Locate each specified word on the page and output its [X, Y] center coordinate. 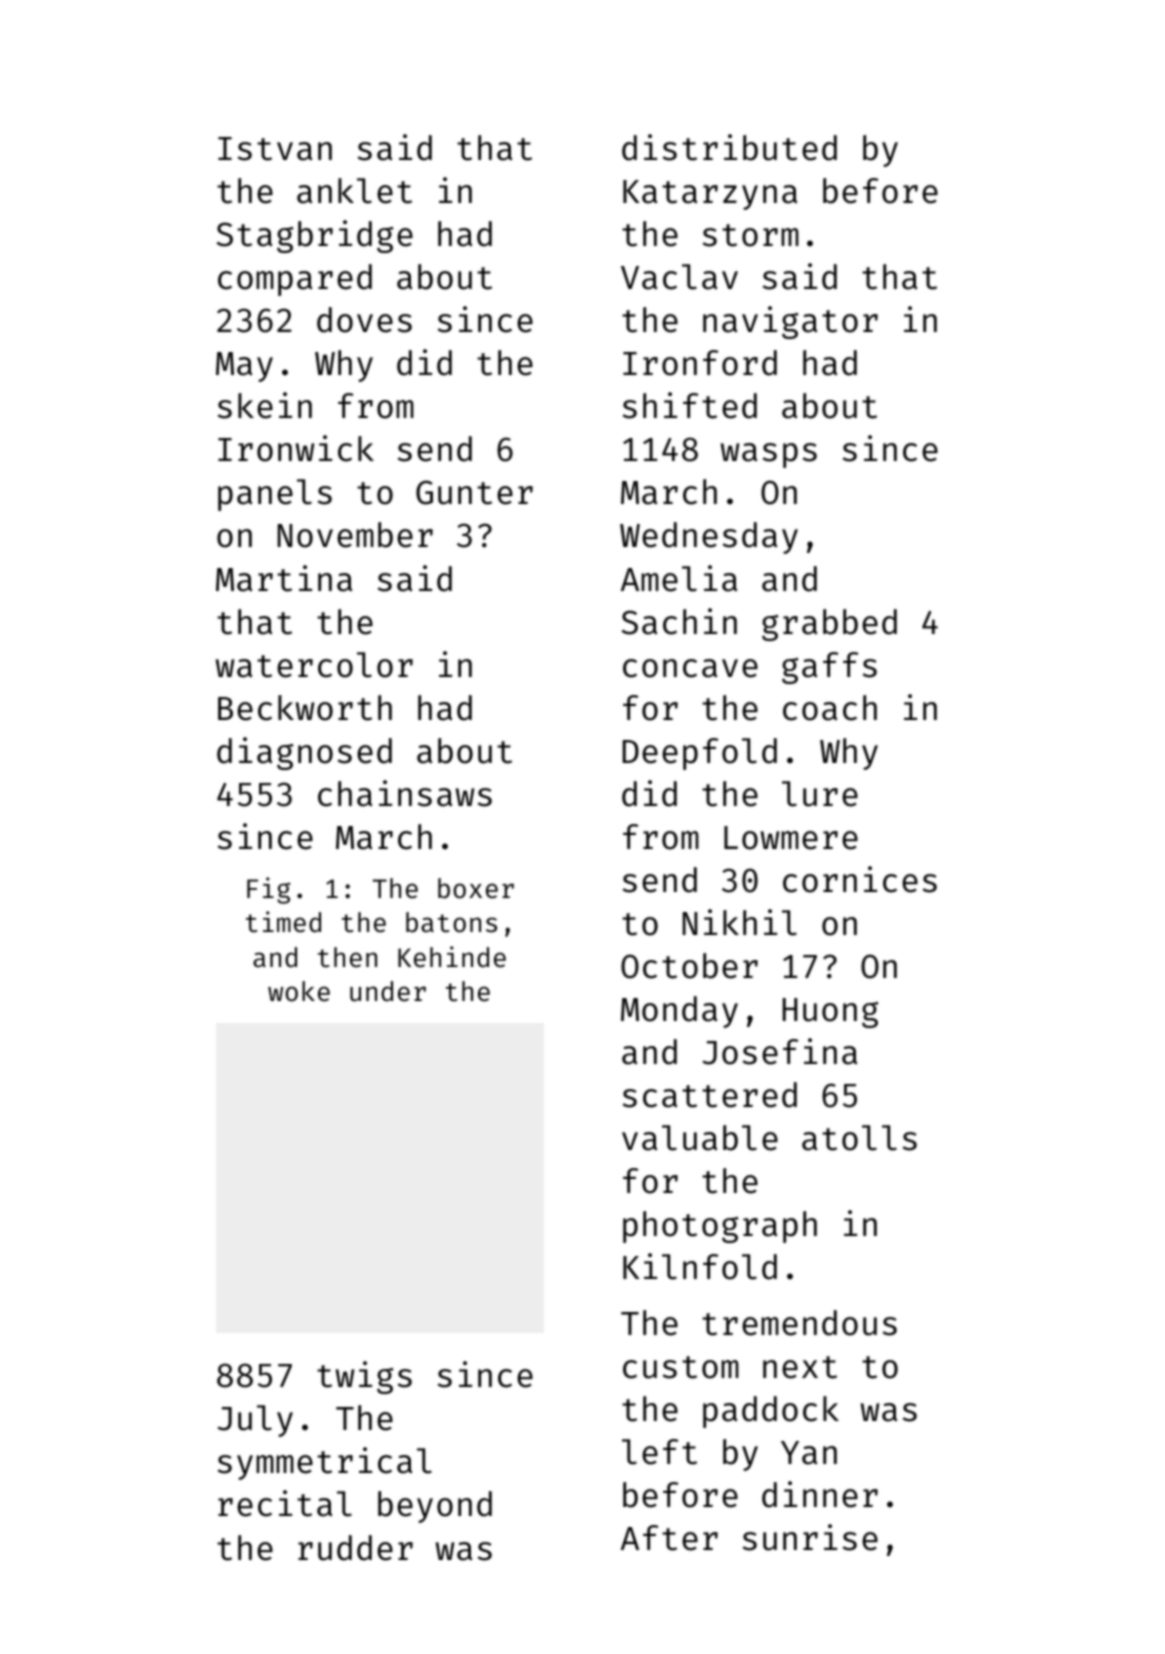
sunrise [810, 1537]
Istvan [275, 149]
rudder [355, 1548]
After [669, 1538]
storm [751, 235]
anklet [354, 191]
